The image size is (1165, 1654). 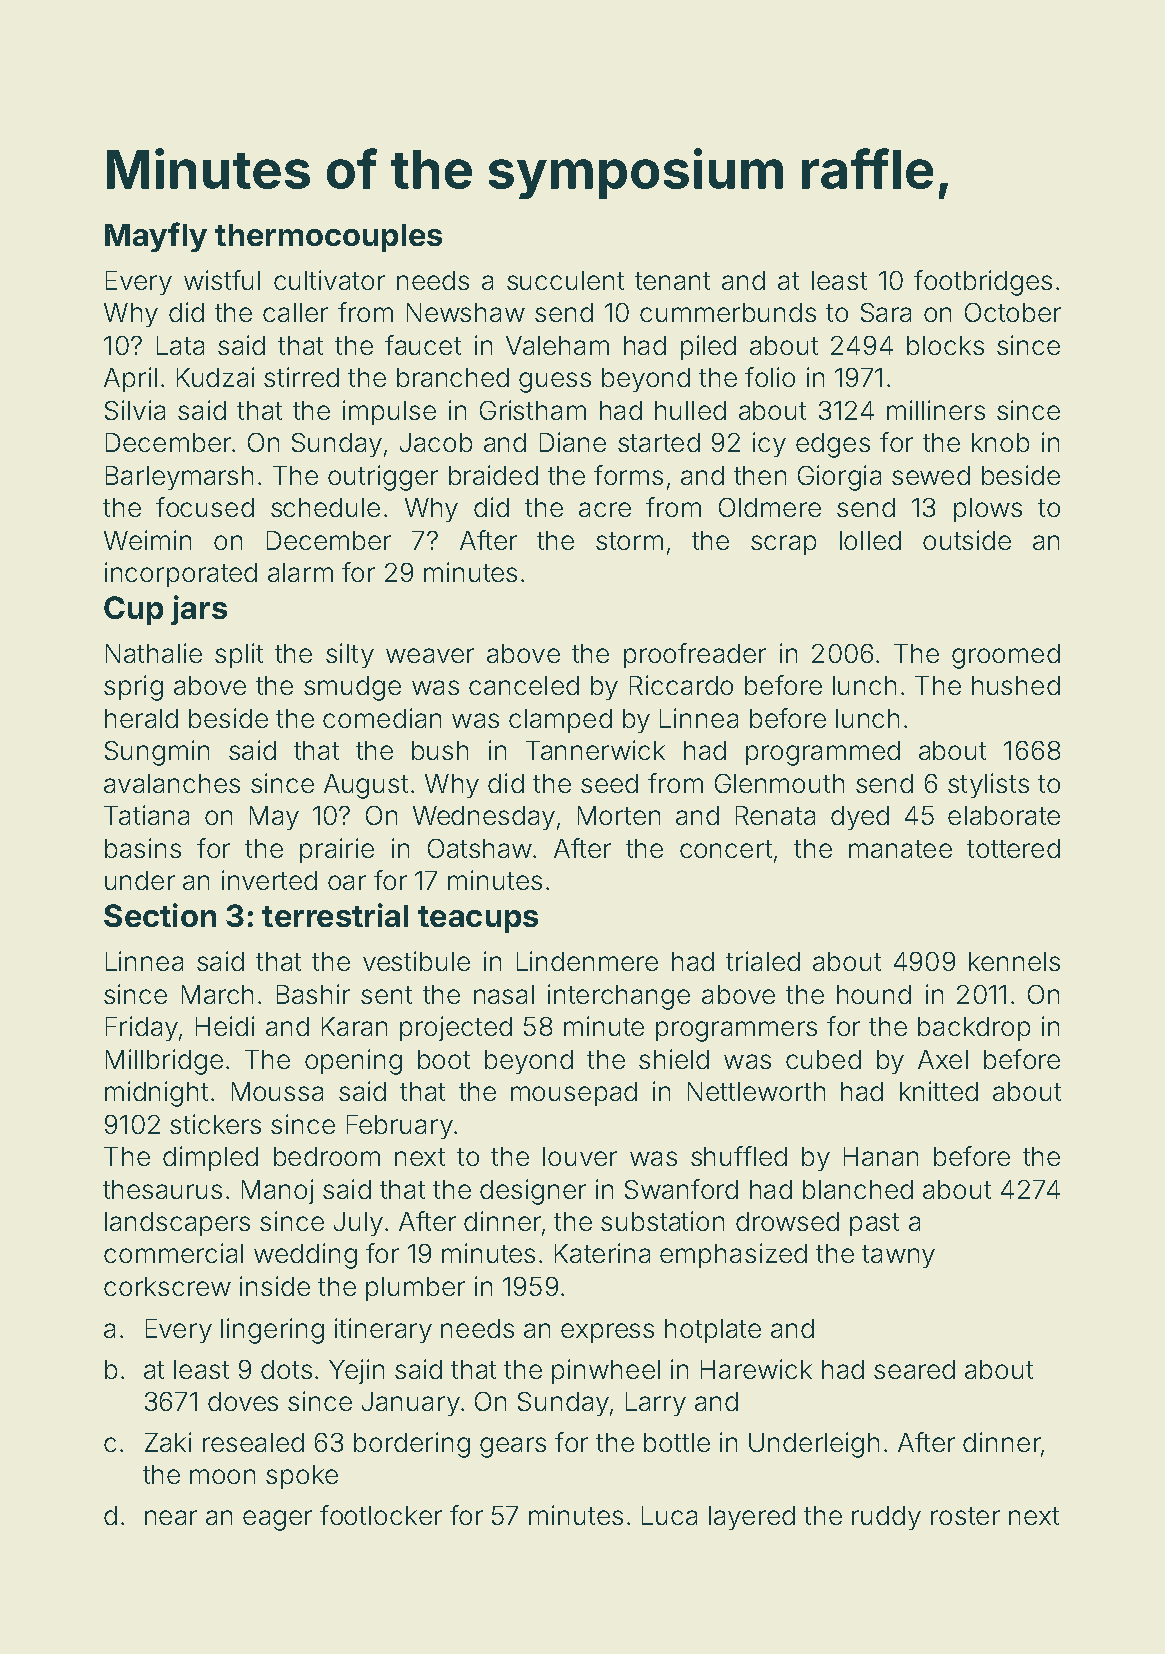 What do you see at coordinates (677, 1442) in the page?
I see `bottle` at bounding box center [677, 1442].
